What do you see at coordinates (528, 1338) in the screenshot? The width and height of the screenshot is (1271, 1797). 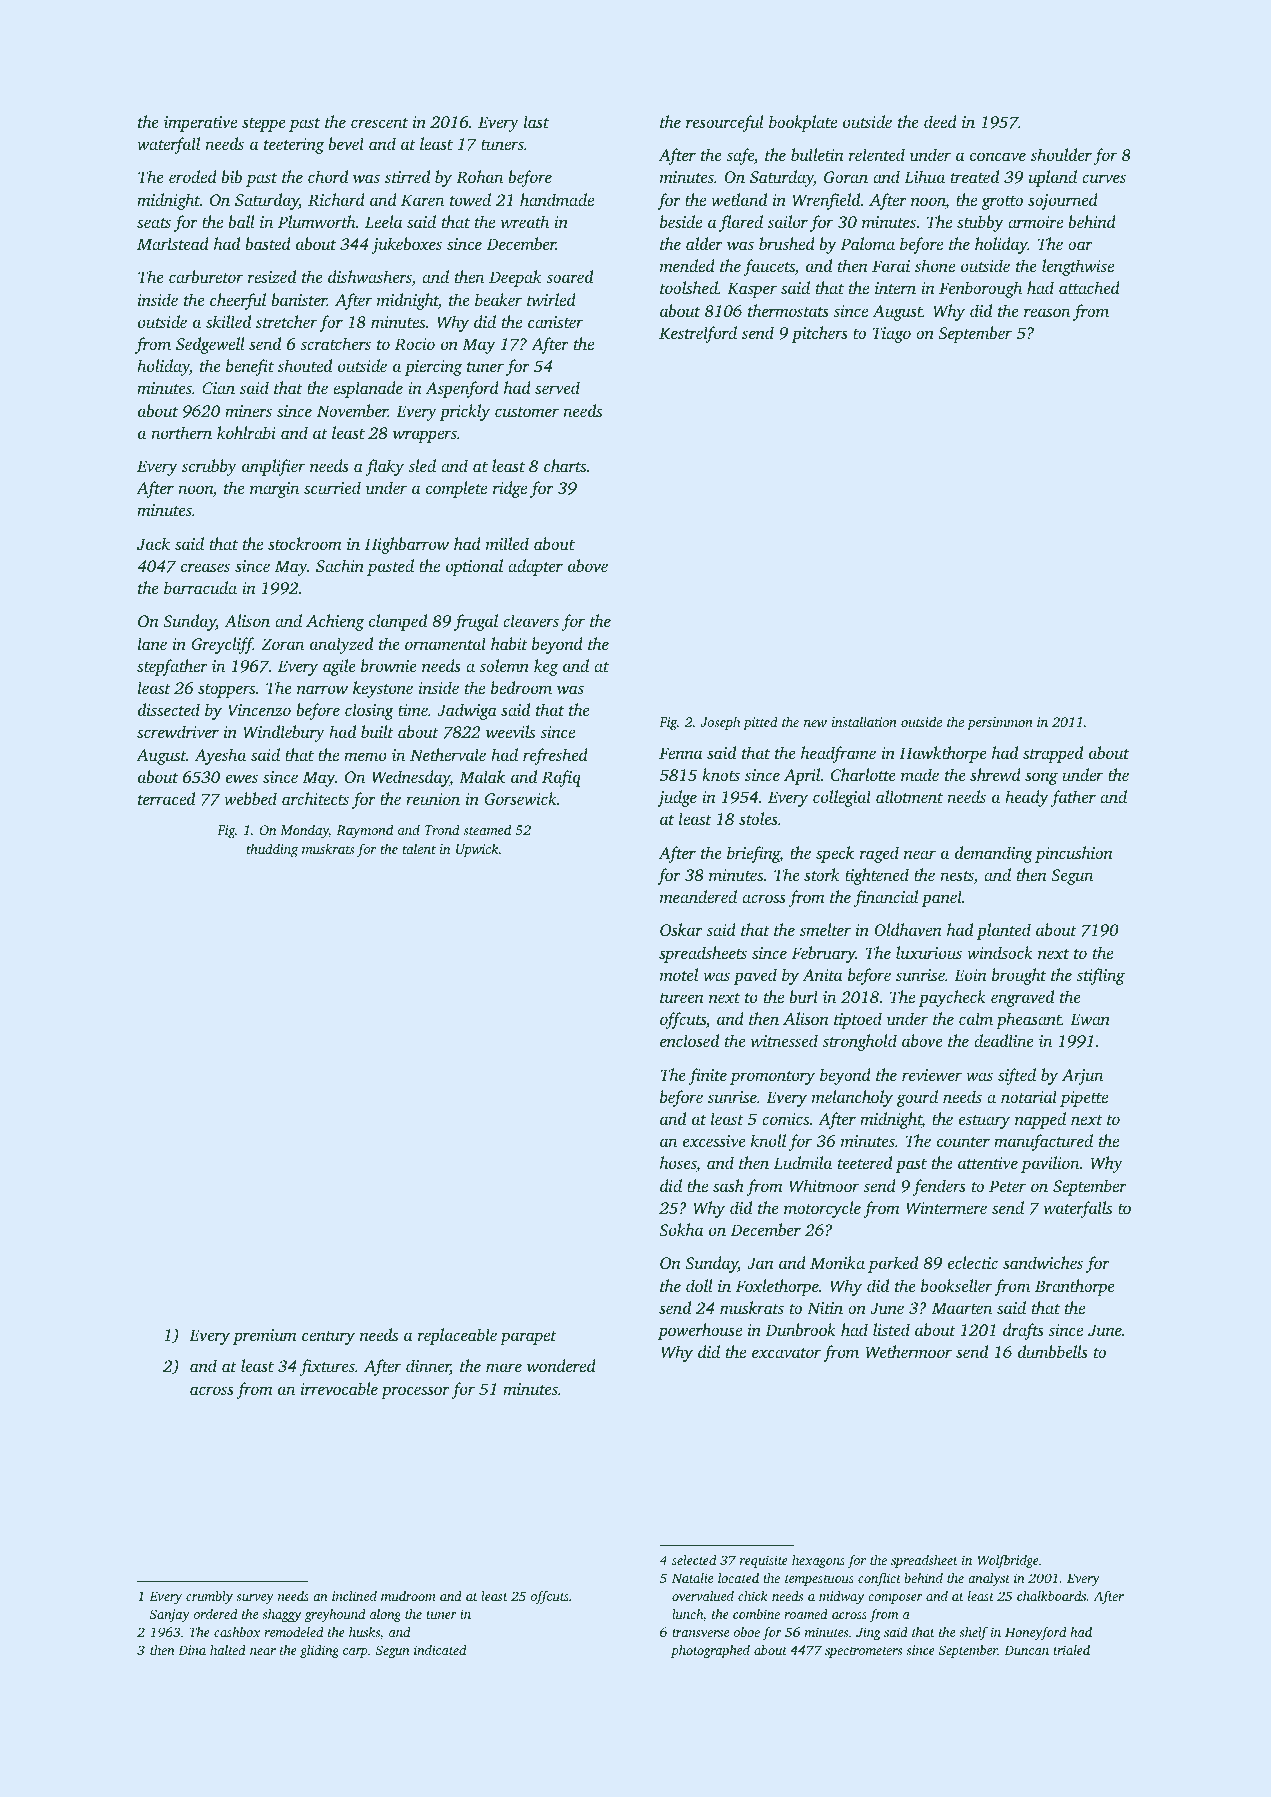 I see `parapet` at bounding box center [528, 1338].
